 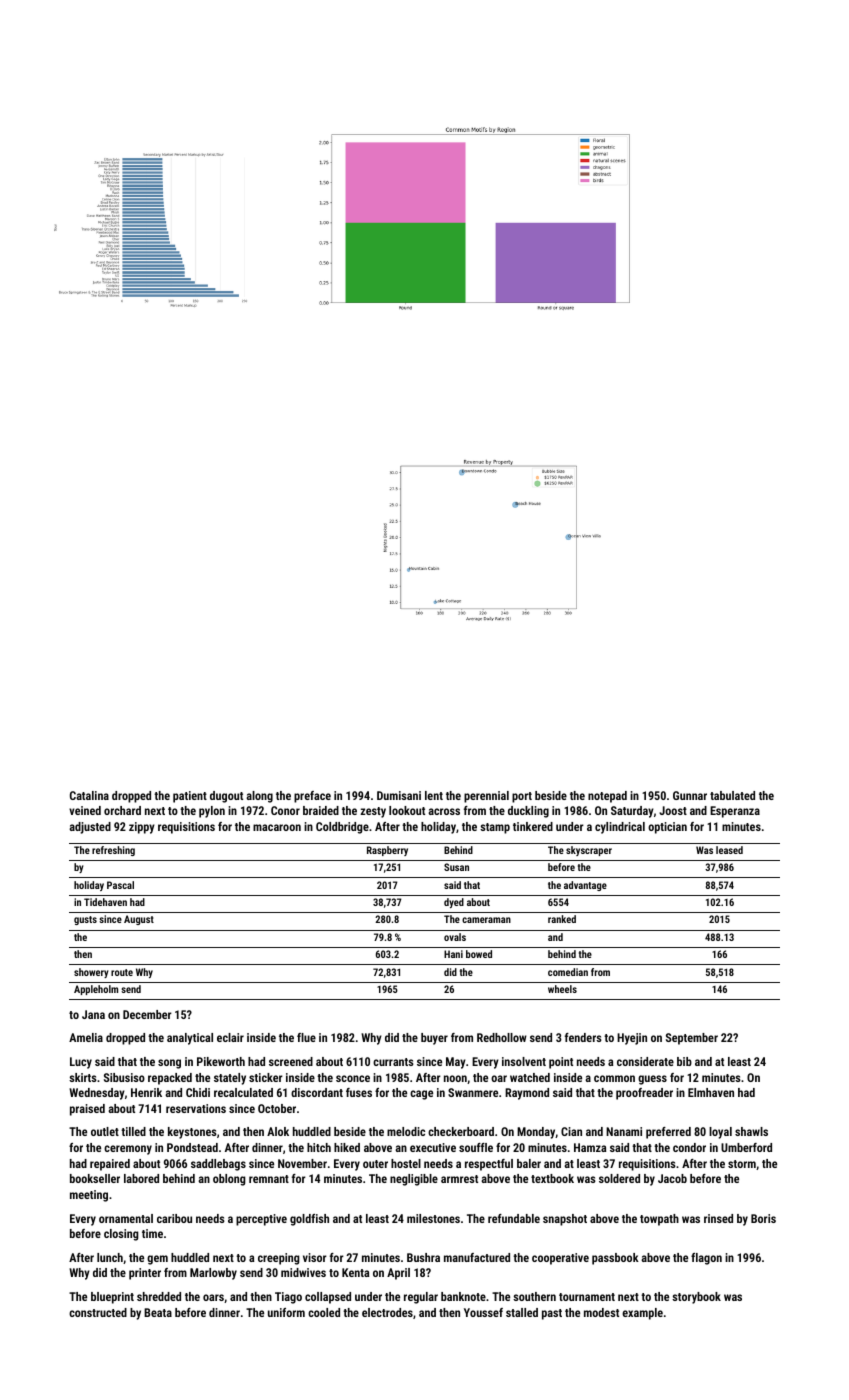 I want to click on patient, so click(x=190, y=797).
